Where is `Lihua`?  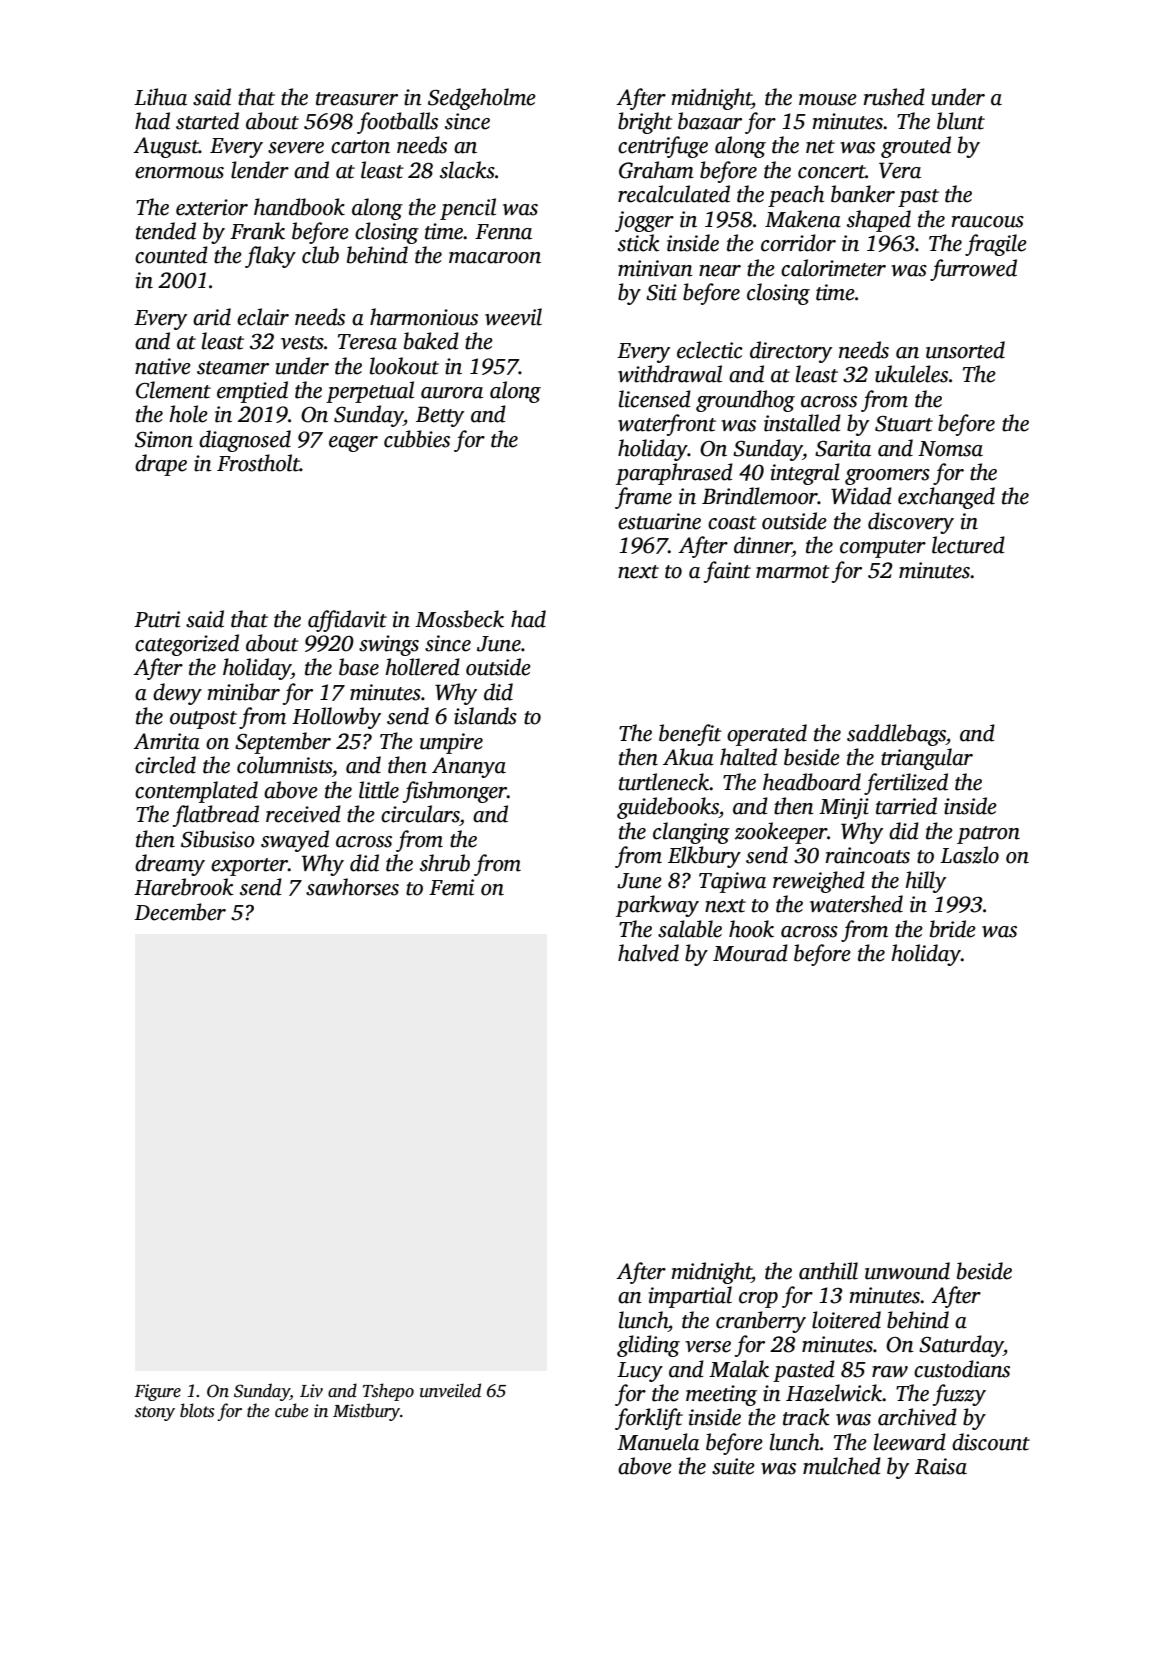 Lihua is located at coordinates (160, 97).
